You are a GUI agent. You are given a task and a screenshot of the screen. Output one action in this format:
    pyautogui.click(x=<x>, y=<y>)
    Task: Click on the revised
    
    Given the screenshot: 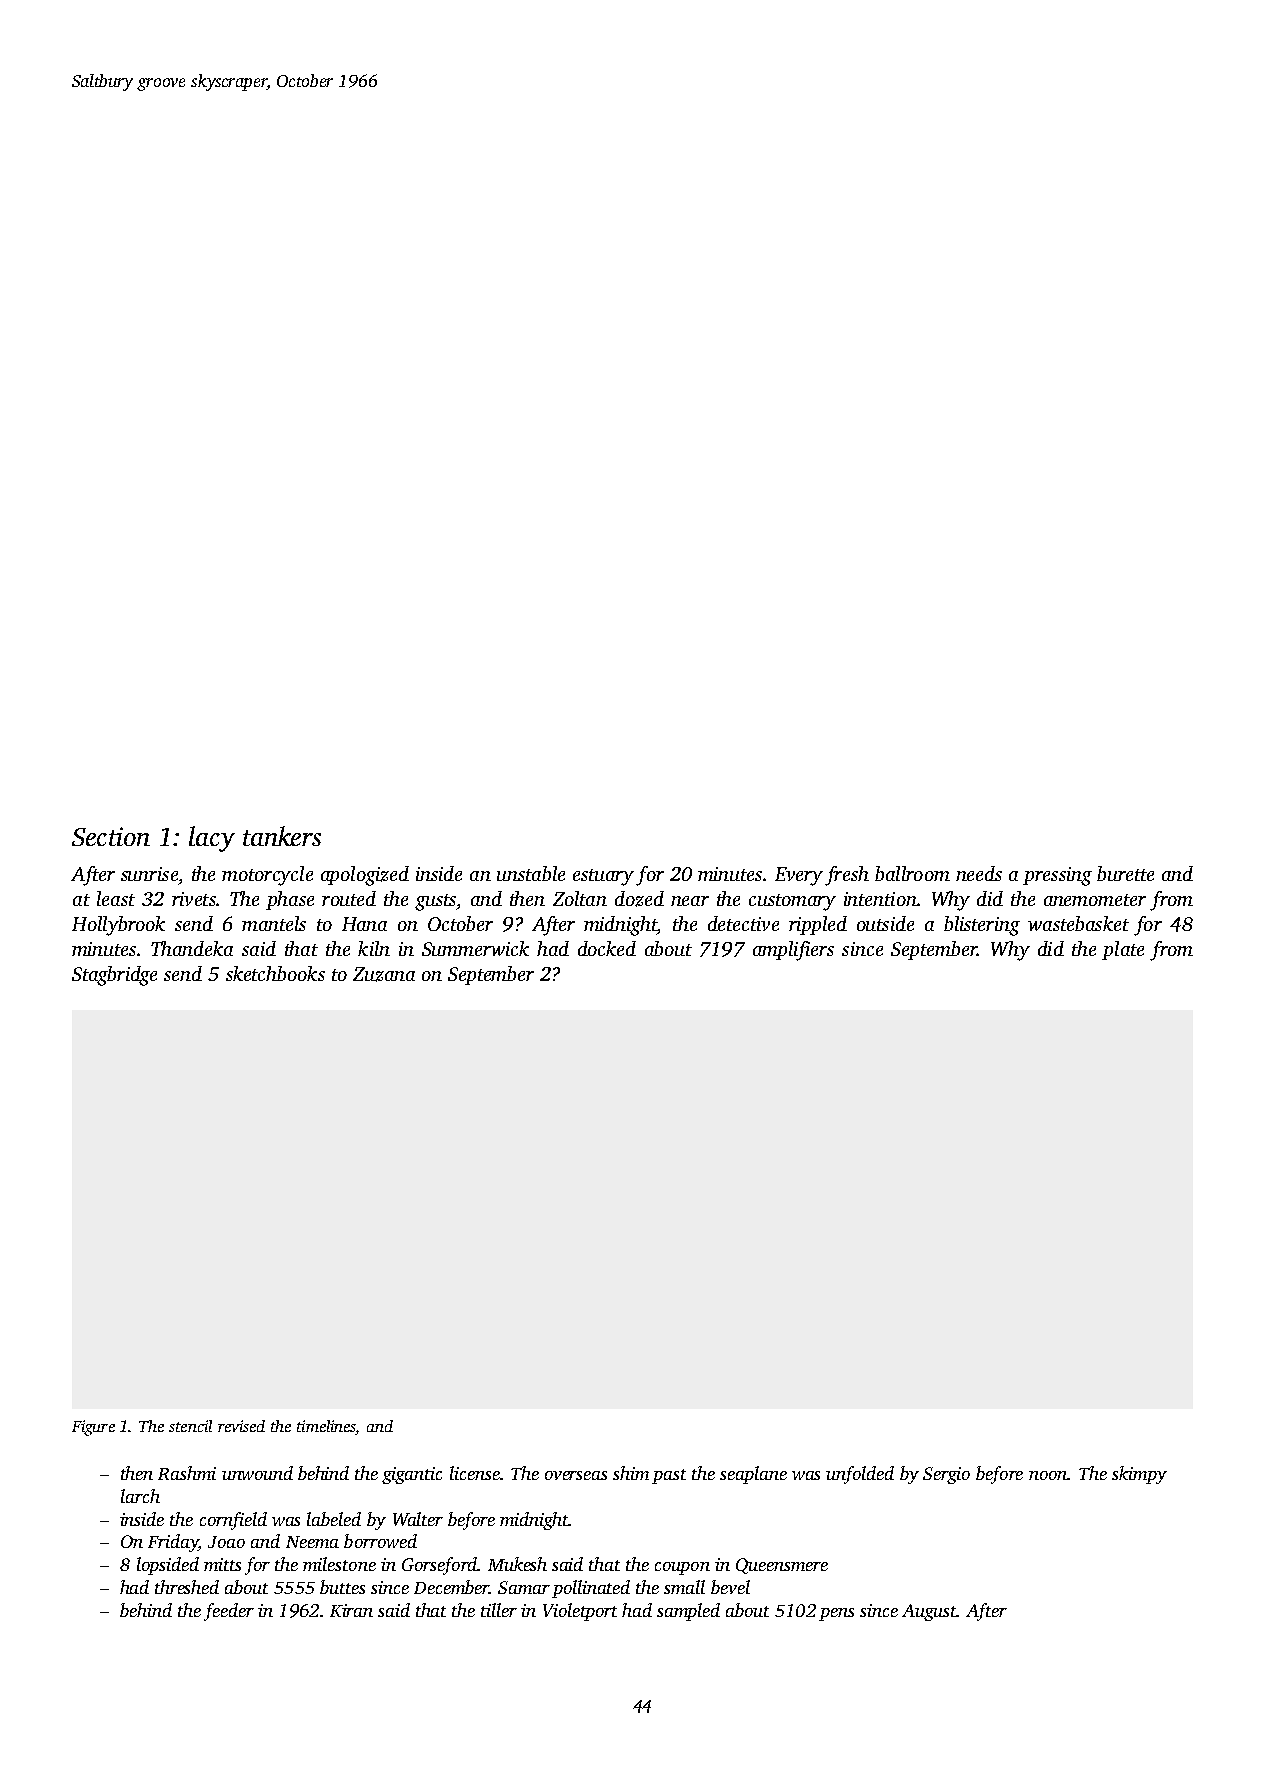 What is the action you would take?
    pyautogui.click(x=241, y=1426)
